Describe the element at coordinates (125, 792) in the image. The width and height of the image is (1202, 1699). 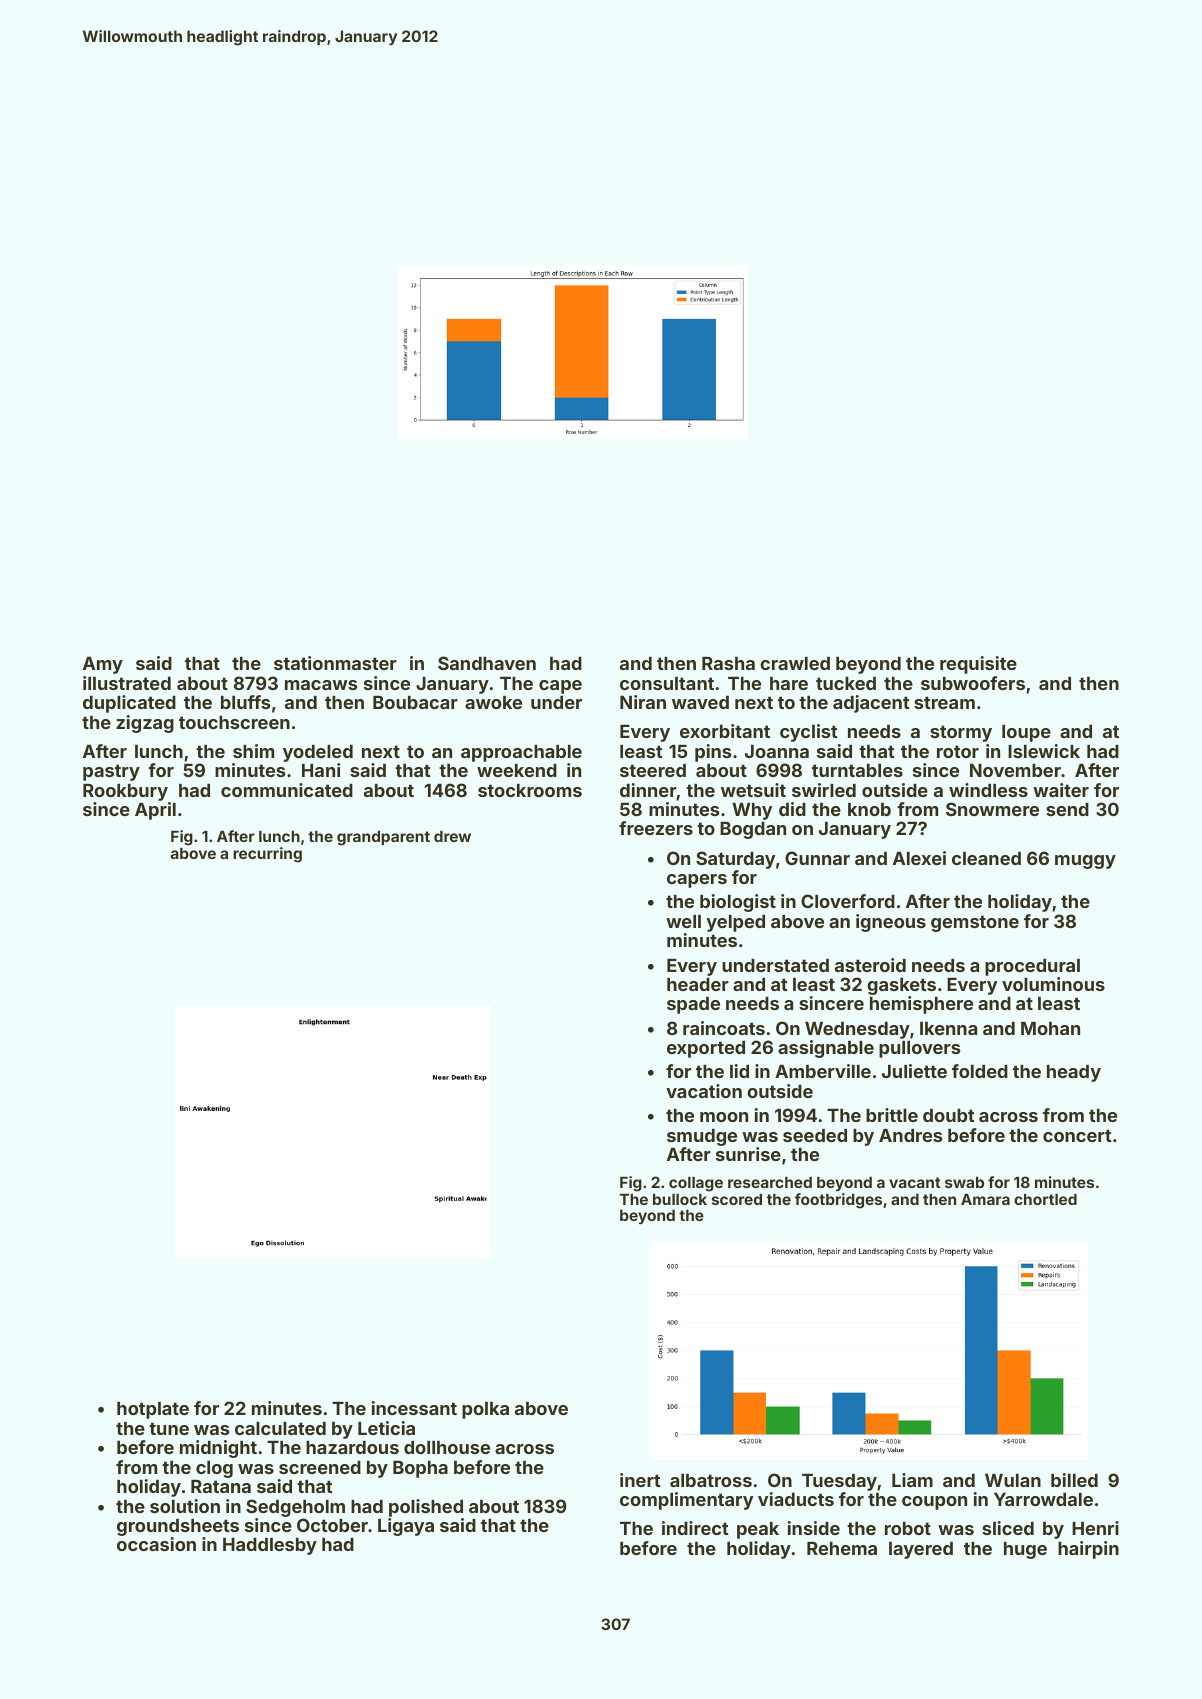
I see `Rookbury` at that location.
